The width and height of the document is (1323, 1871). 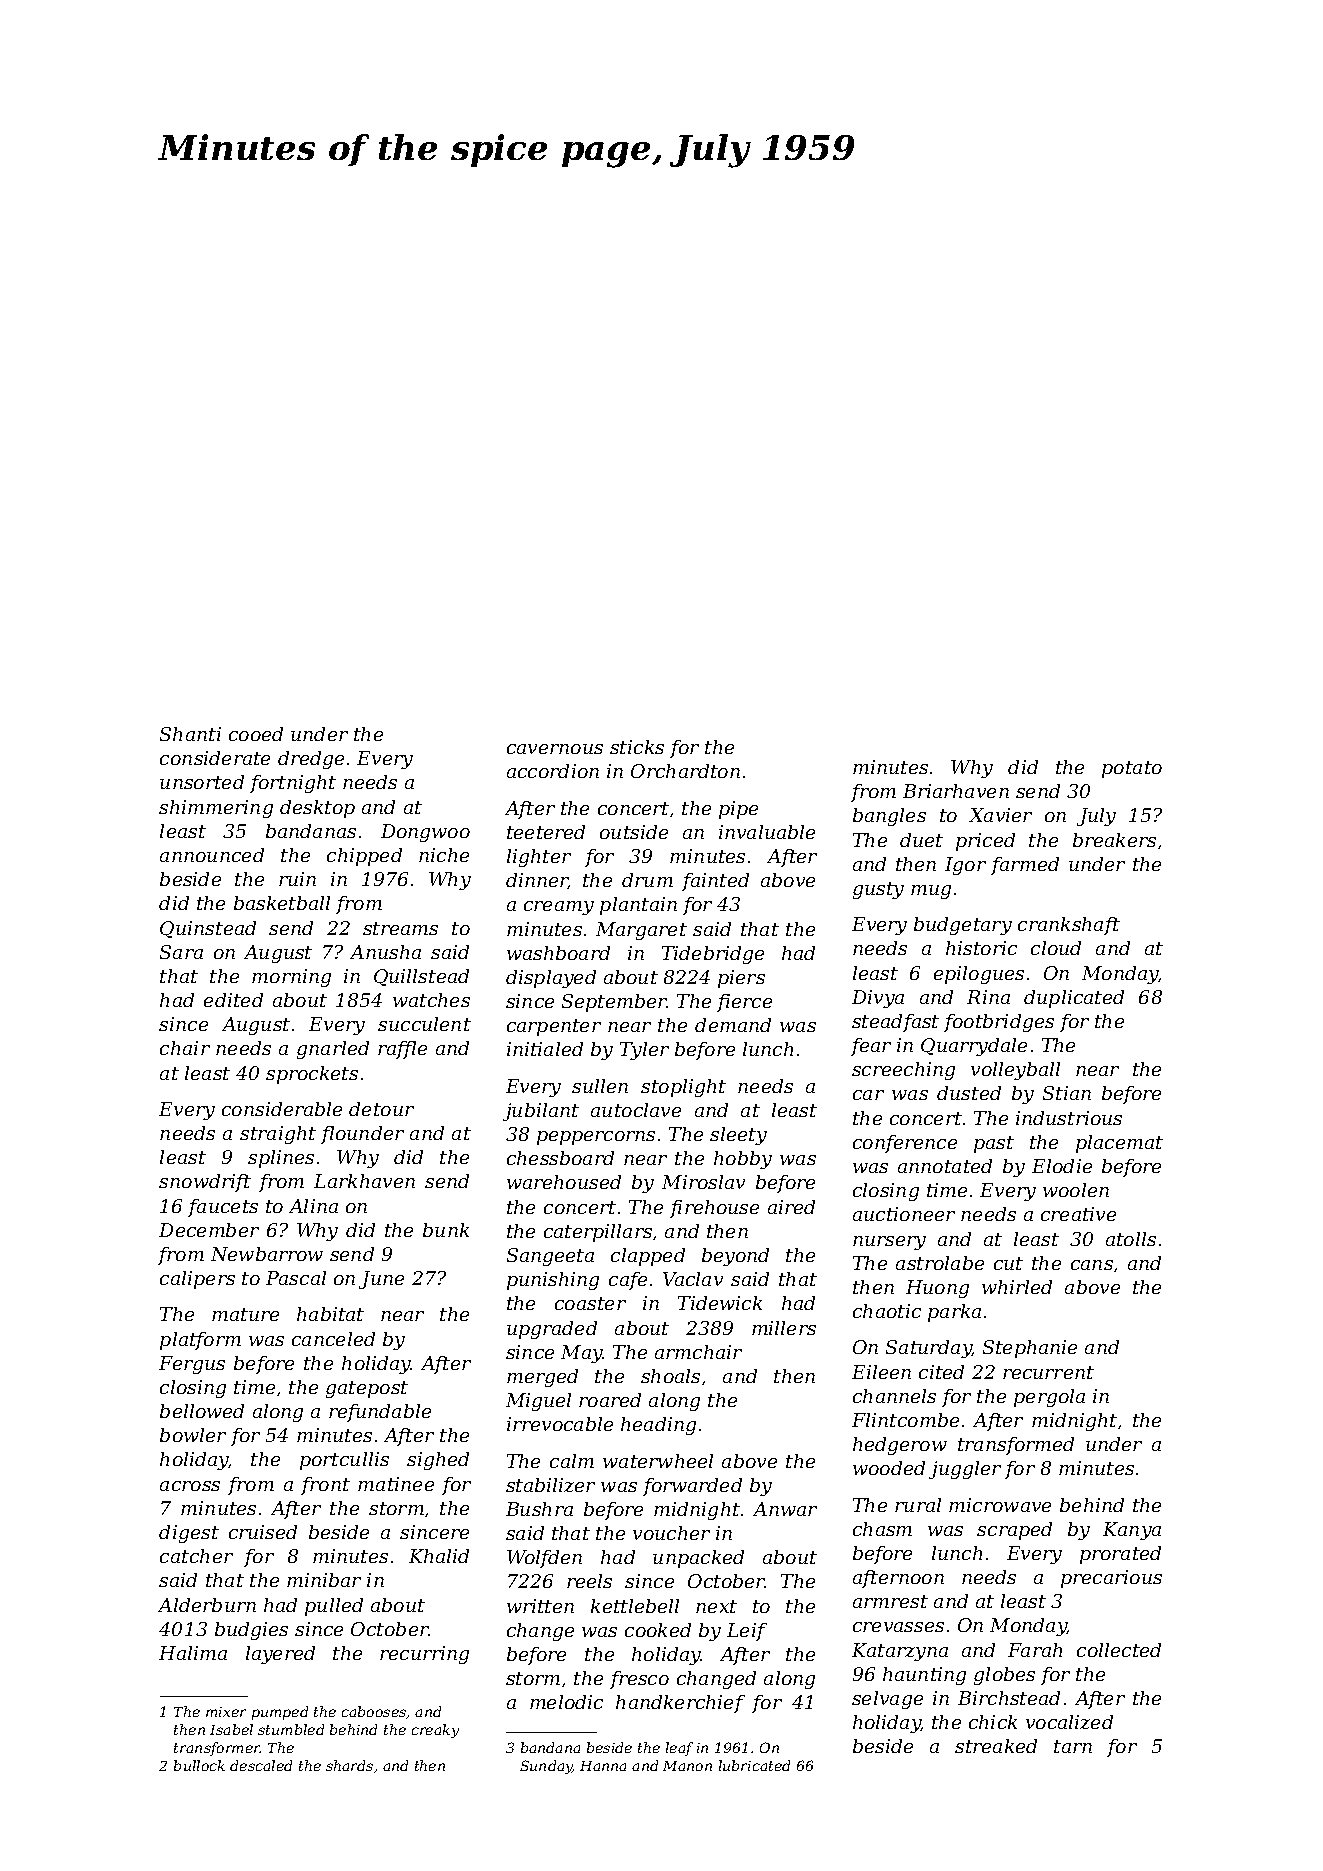 What do you see at coordinates (291, 1729) in the document?
I see `stumbled` at bounding box center [291, 1729].
